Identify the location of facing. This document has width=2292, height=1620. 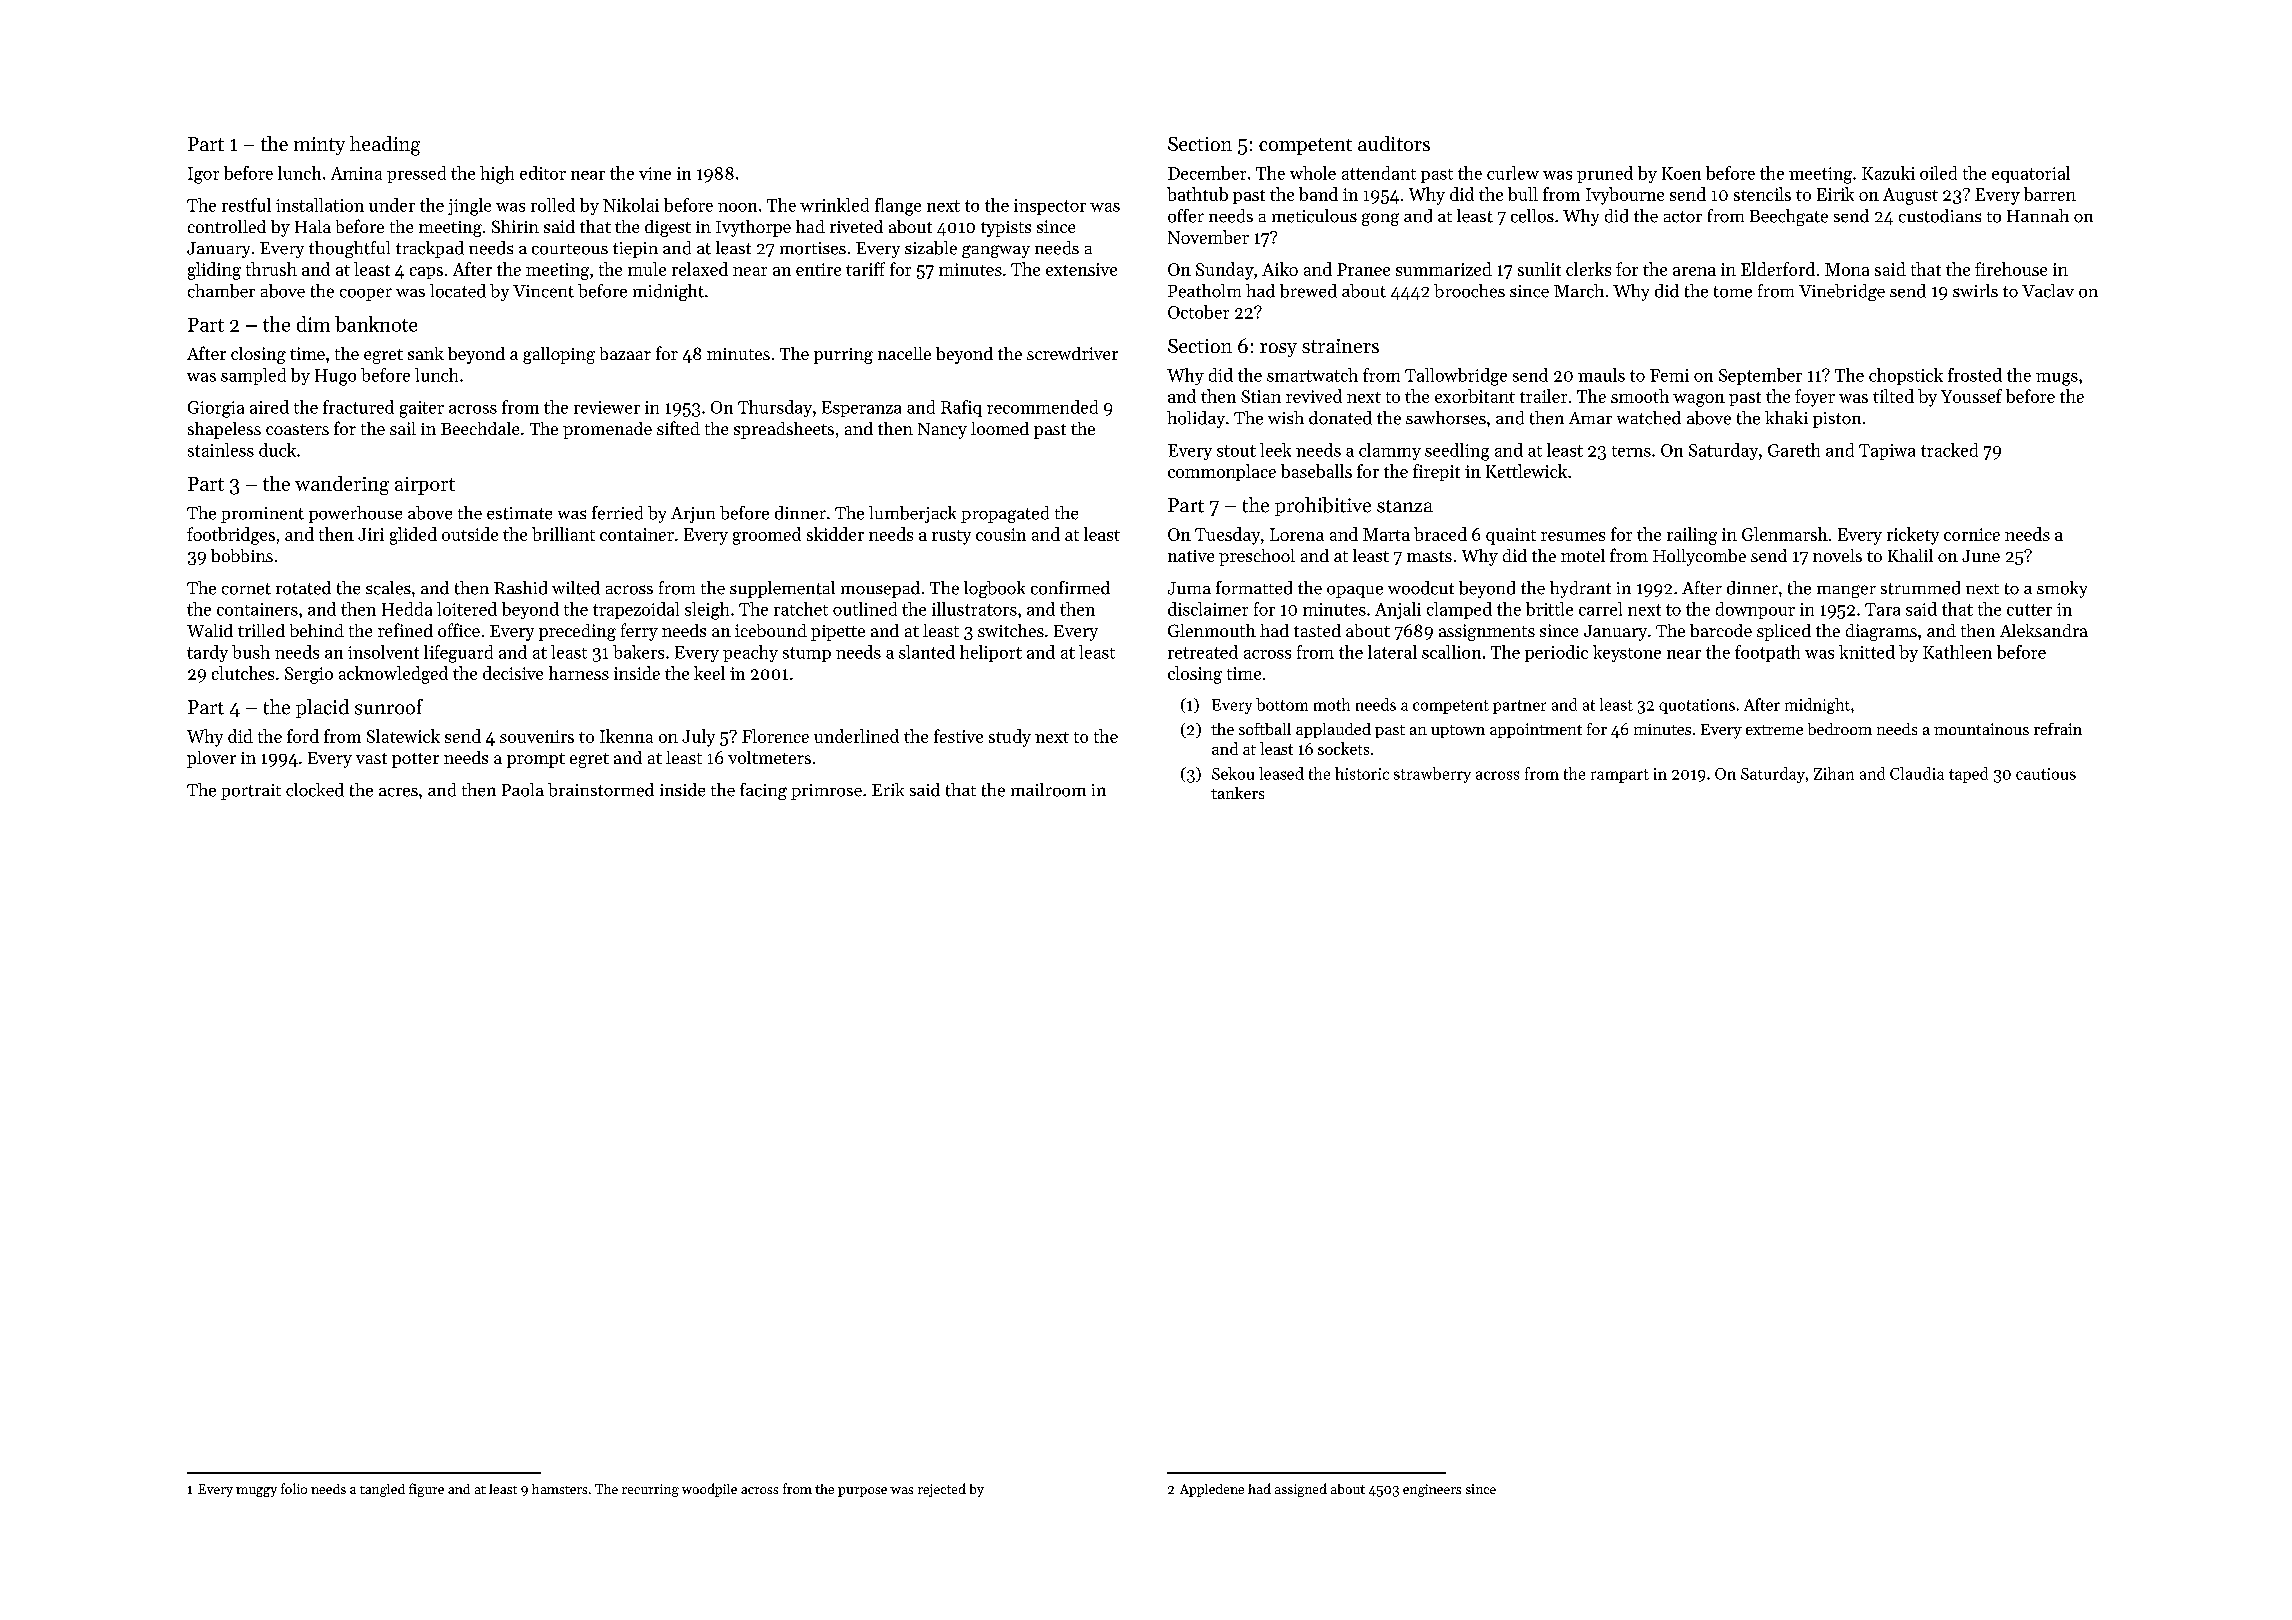
(763, 791).
